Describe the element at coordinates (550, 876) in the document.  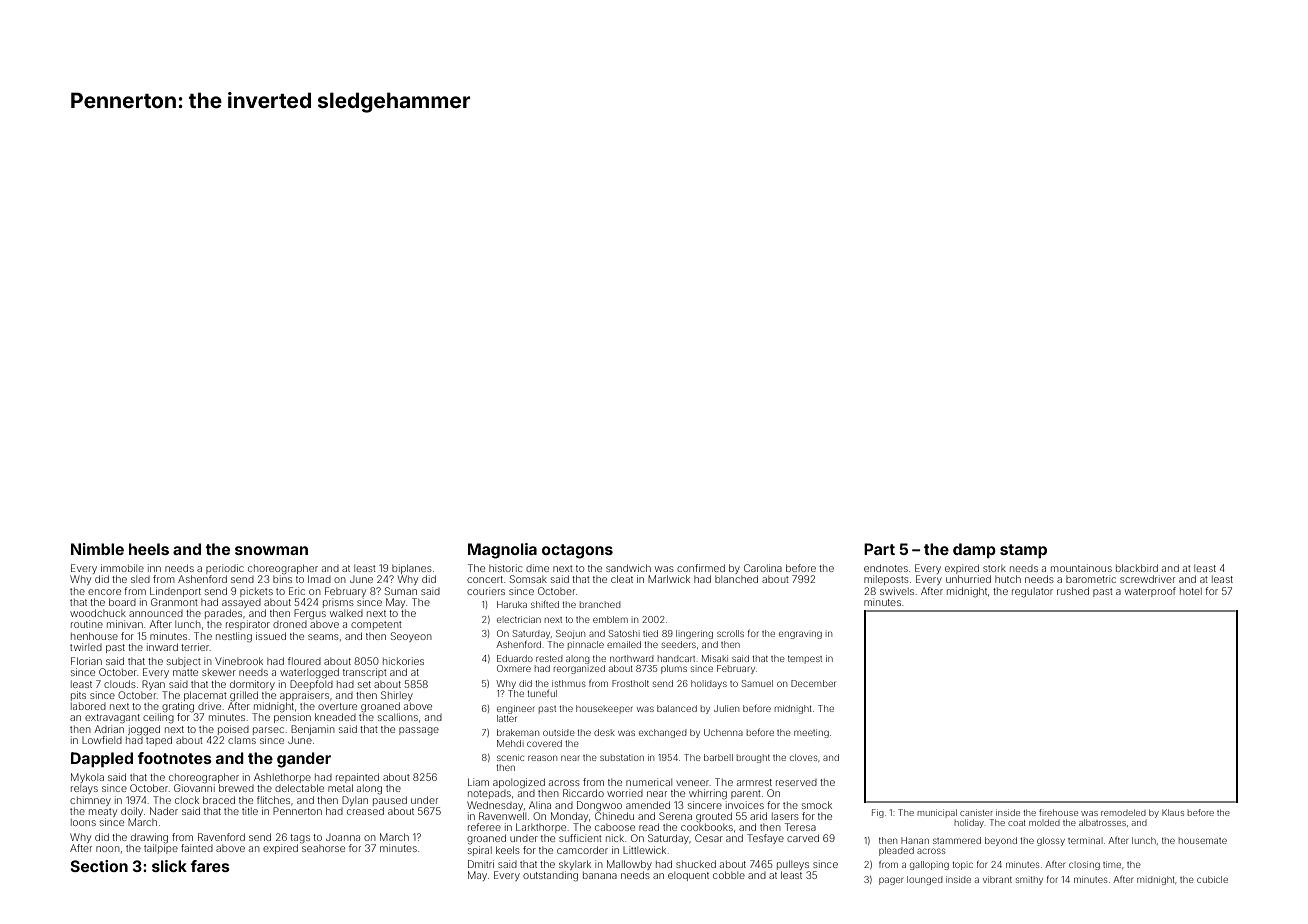
I see `outstanding` at that location.
